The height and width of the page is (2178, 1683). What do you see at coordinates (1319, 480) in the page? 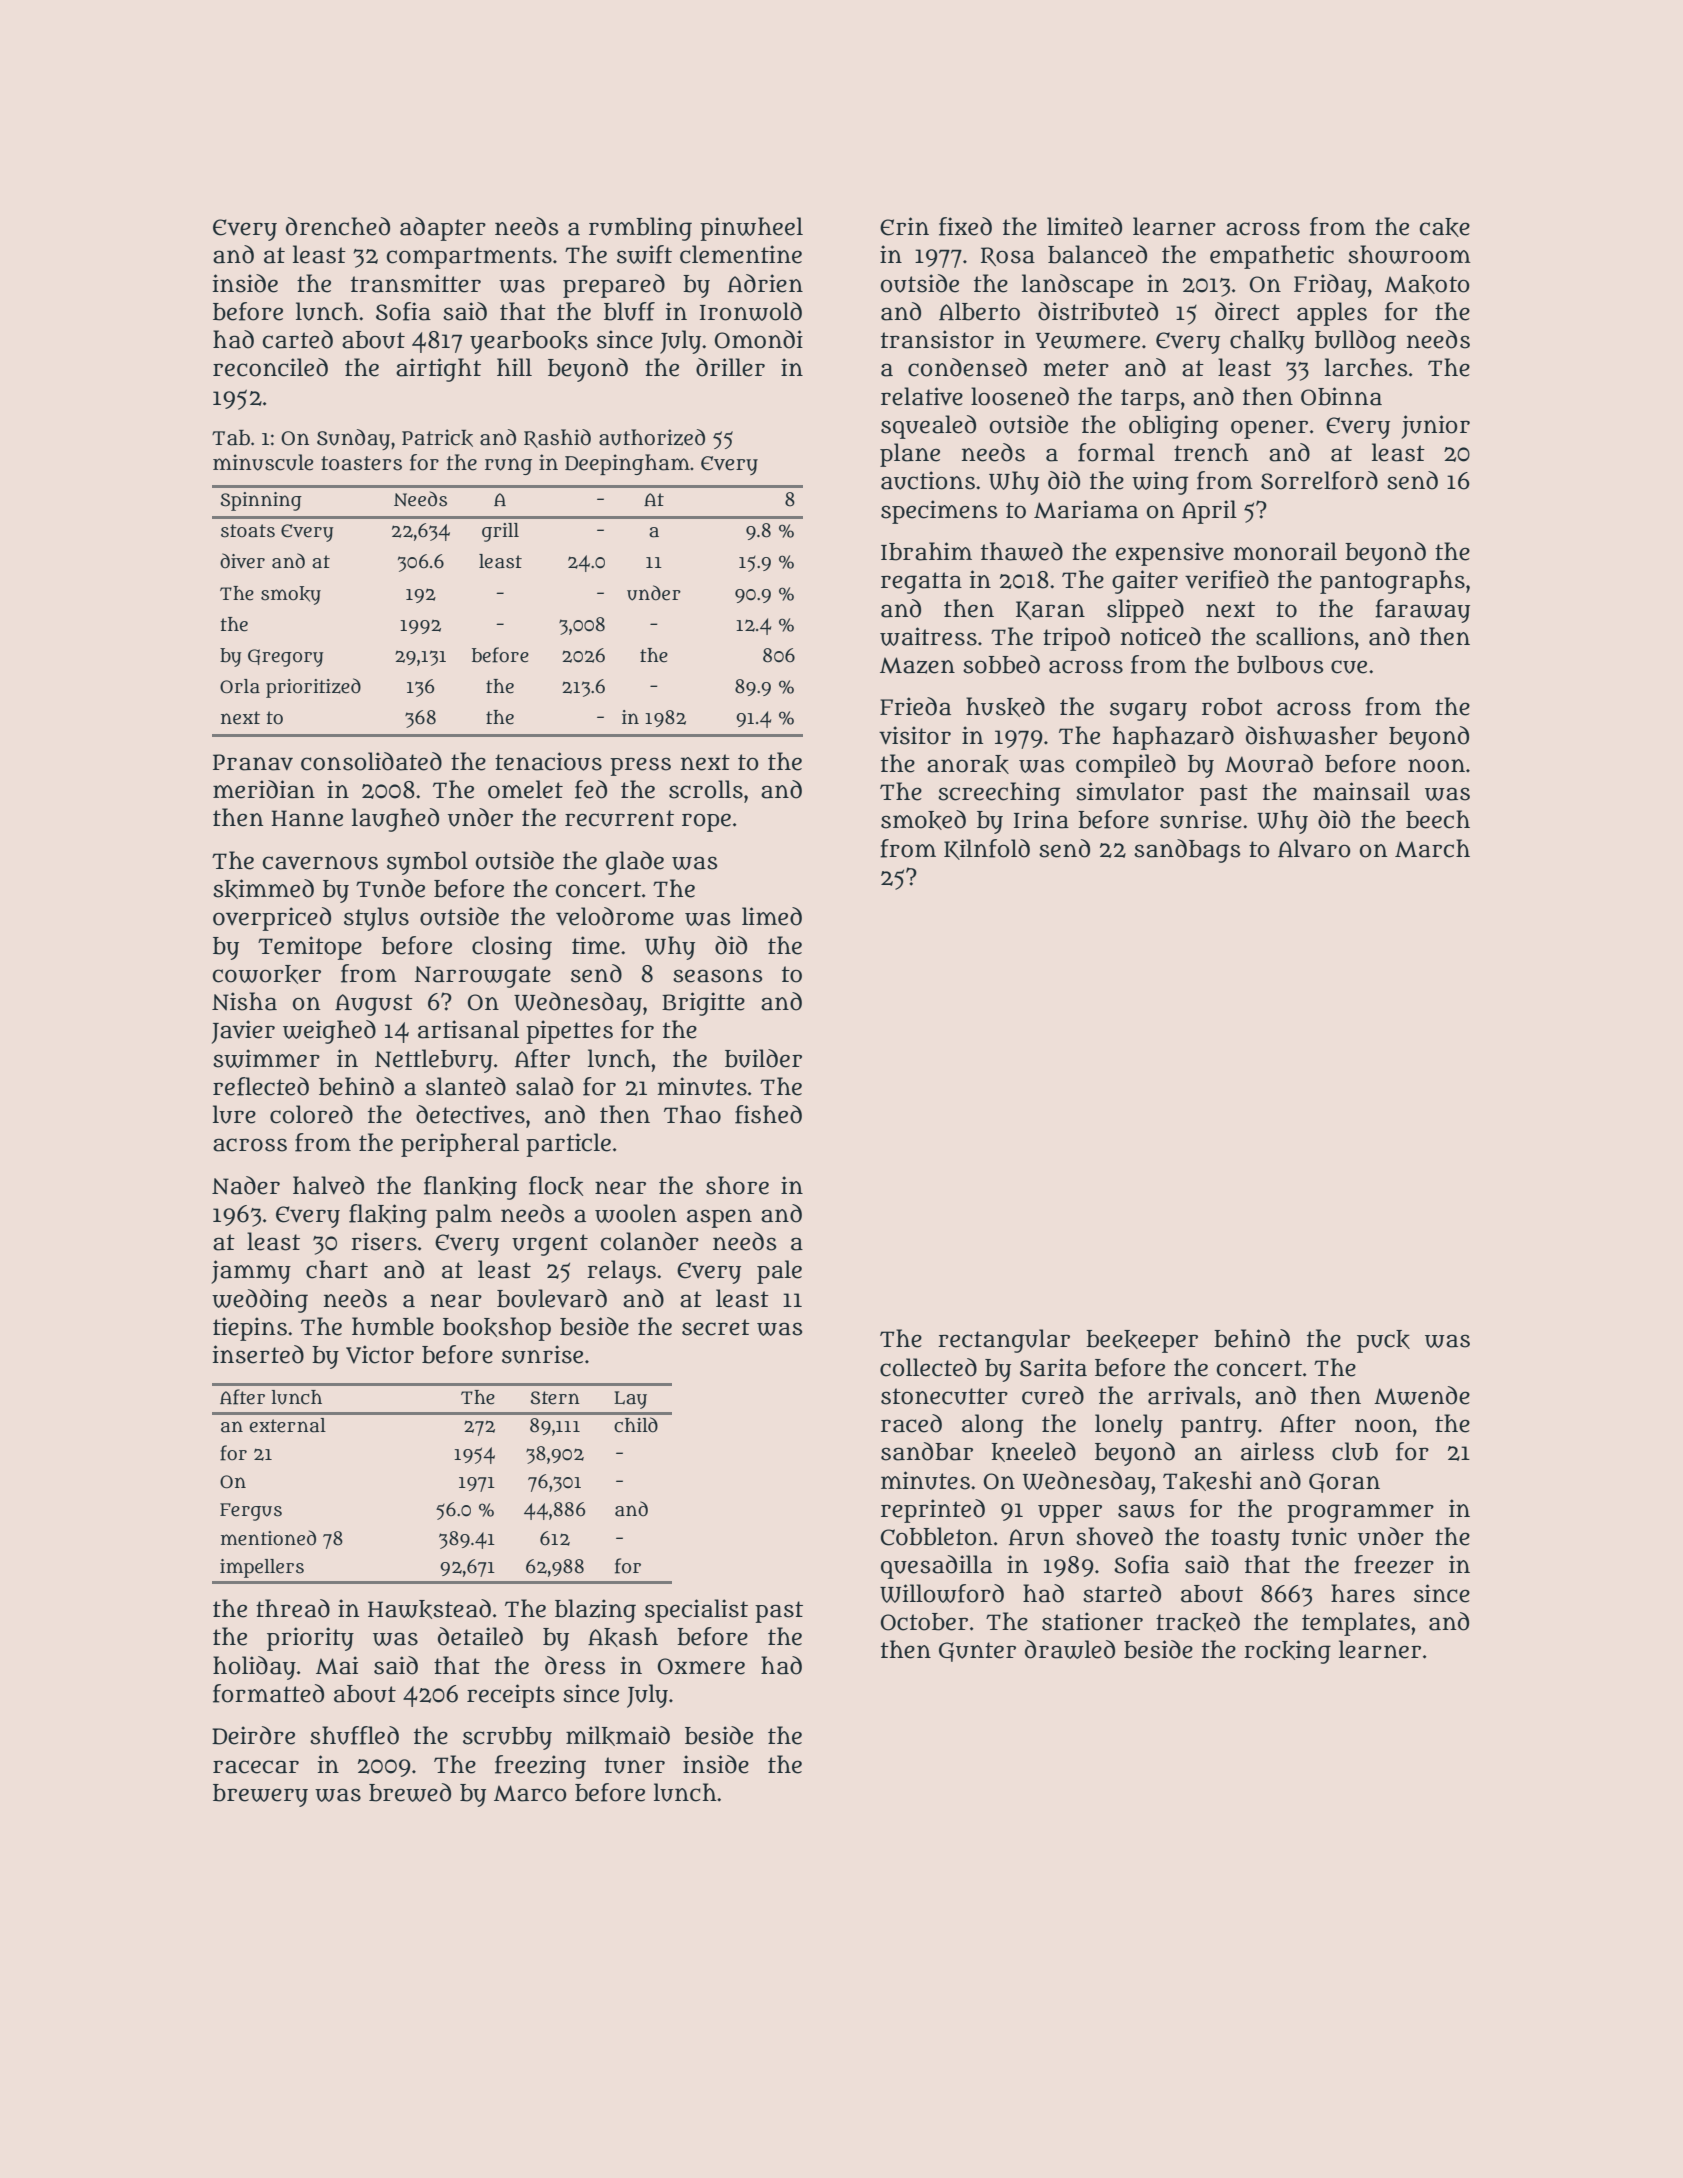
I see `Sorrelford` at bounding box center [1319, 480].
